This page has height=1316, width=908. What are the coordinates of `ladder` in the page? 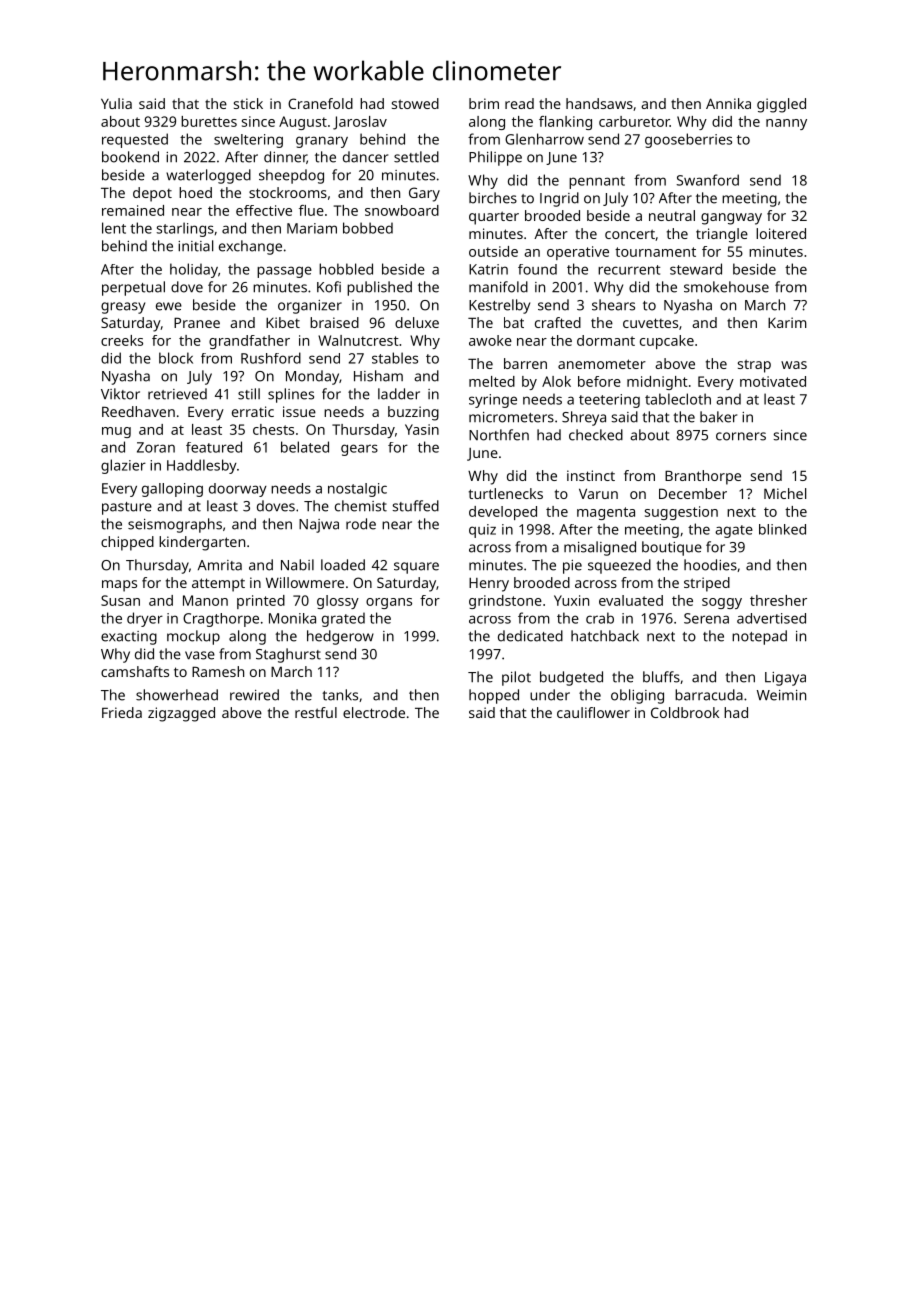 It's located at (399, 394).
